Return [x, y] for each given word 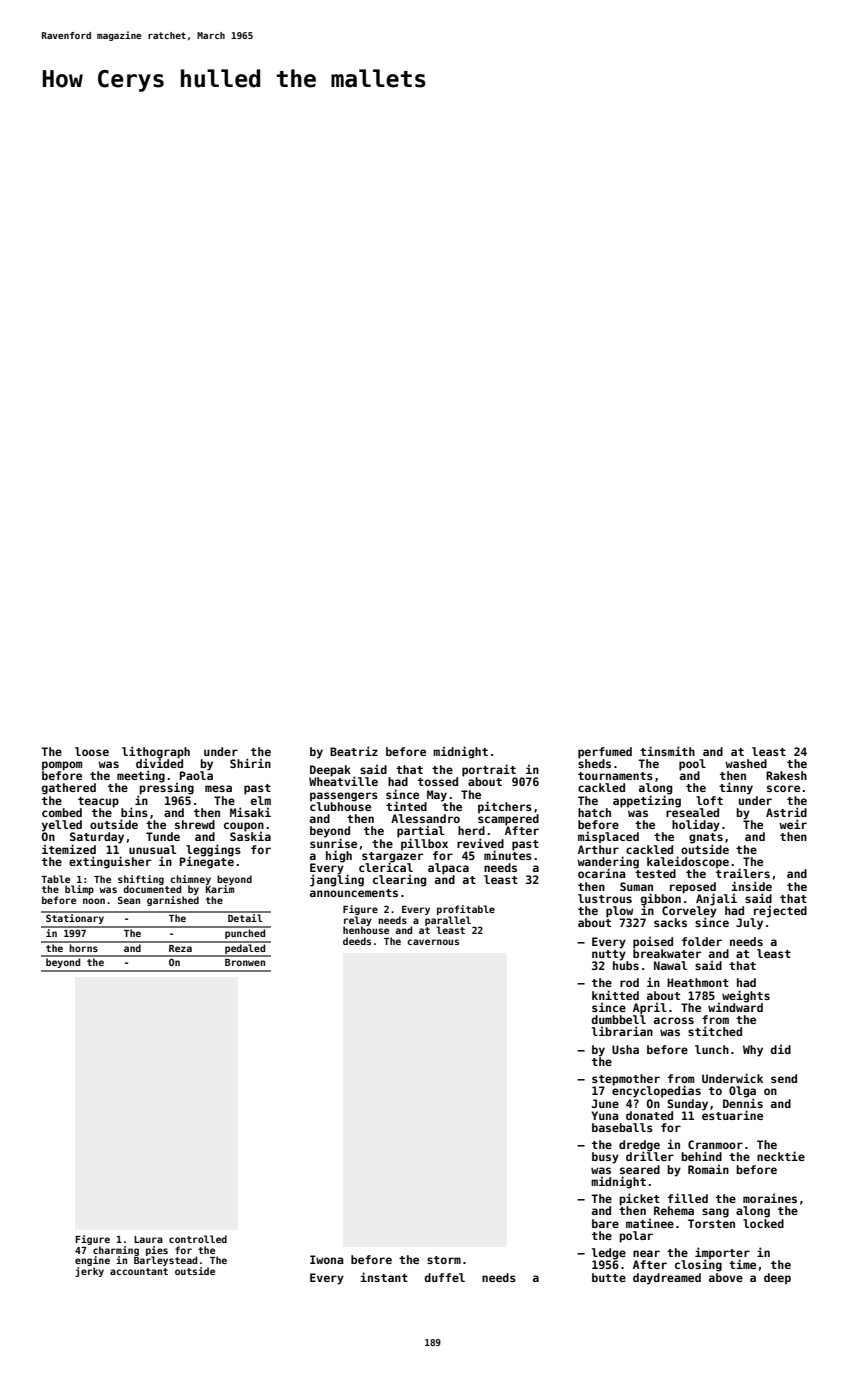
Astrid [786, 812]
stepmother [626, 1080]
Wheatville [343, 781]
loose [92, 751]
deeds [357, 941]
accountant [139, 1271]
